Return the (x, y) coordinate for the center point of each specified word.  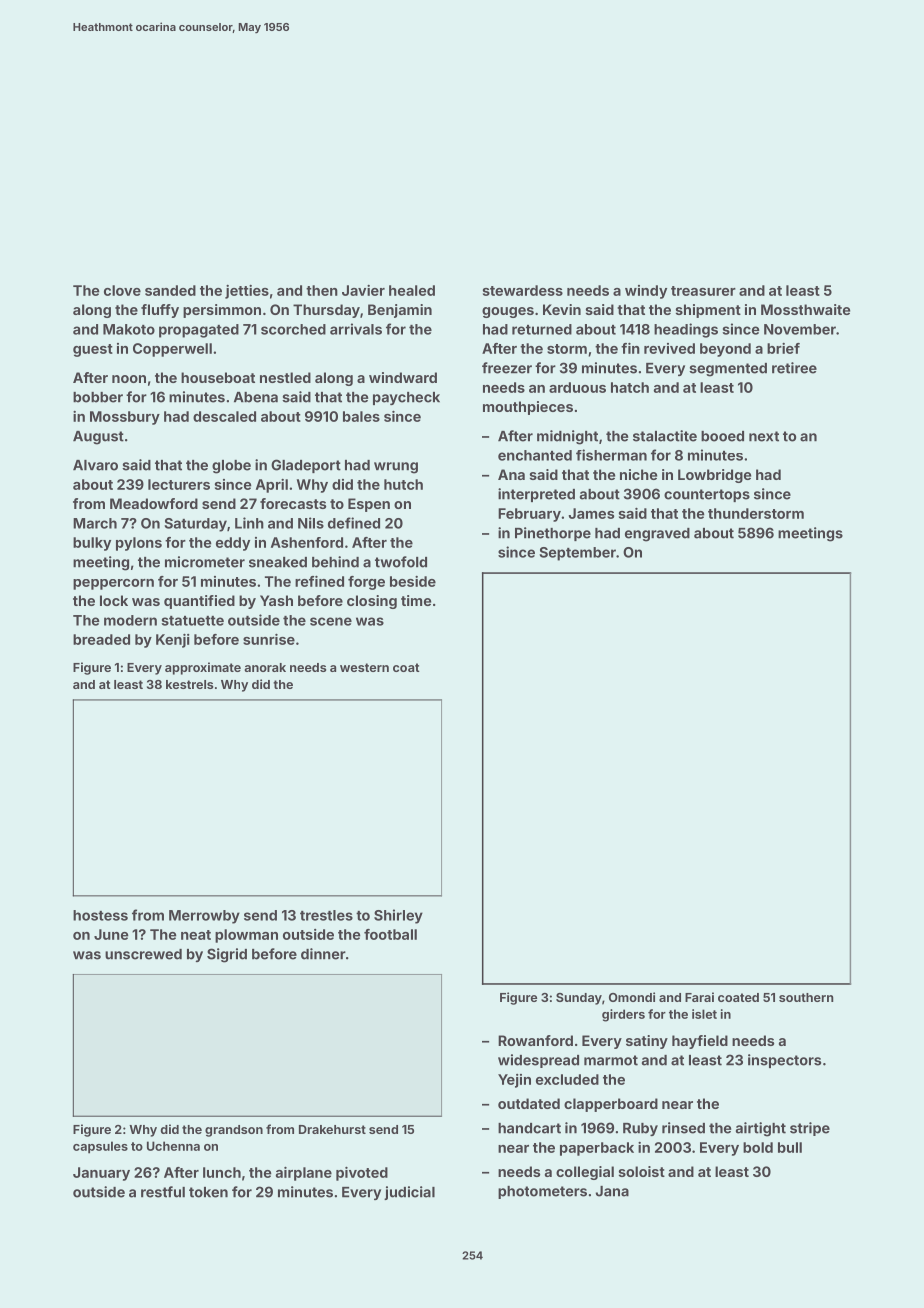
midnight (567, 437)
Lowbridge (714, 476)
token (208, 1192)
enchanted (535, 455)
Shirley (398, 916)
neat (196, 935)
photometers (542, 1192)
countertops (707, 495)
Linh (249, 523)
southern (806, 997)
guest (93, 350)
